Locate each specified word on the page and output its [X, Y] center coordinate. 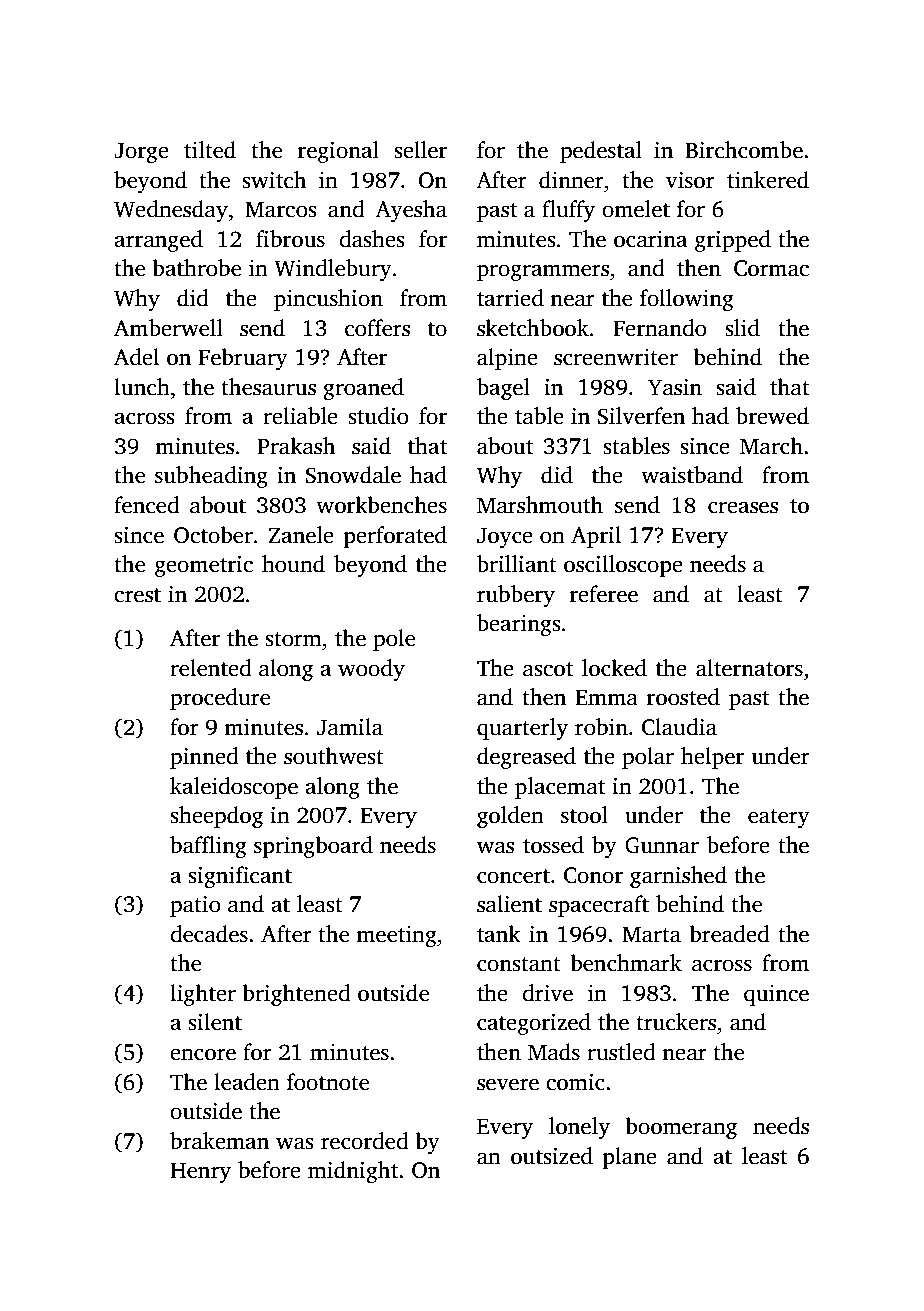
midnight [353, 1172]
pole [394, 640]
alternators [749, 668]
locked [614, 668]
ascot [548, 669]
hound [293, 564]
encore [203, 1054]
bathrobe [196, 268]
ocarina [650, 239]
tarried [510, 298]
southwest [334, 756]
